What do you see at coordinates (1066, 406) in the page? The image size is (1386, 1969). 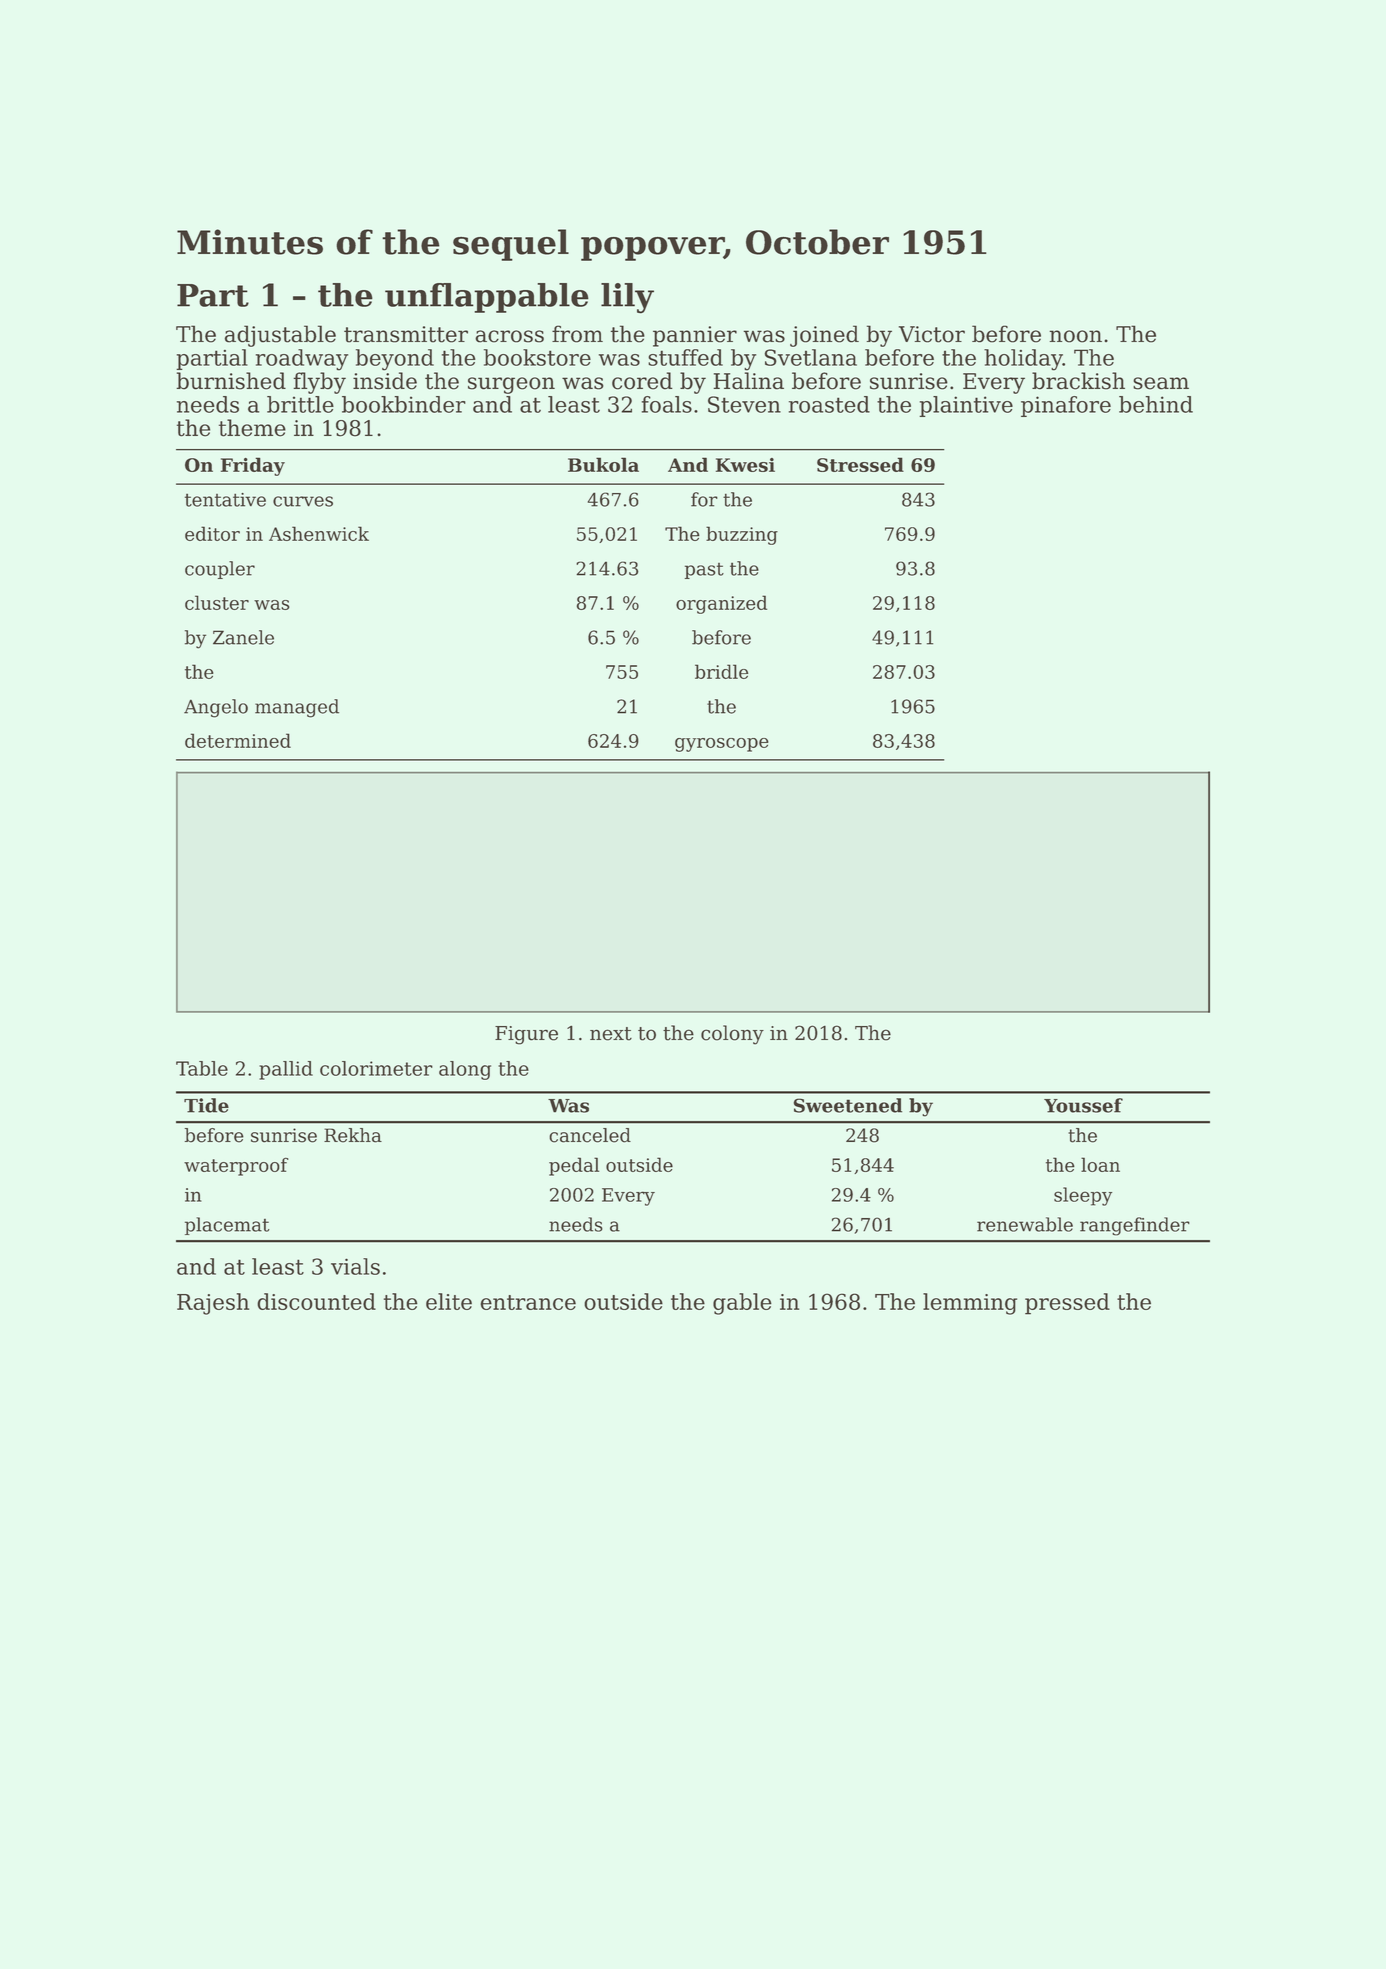 I see `pinafore` at bounding box center [1066, 406].
